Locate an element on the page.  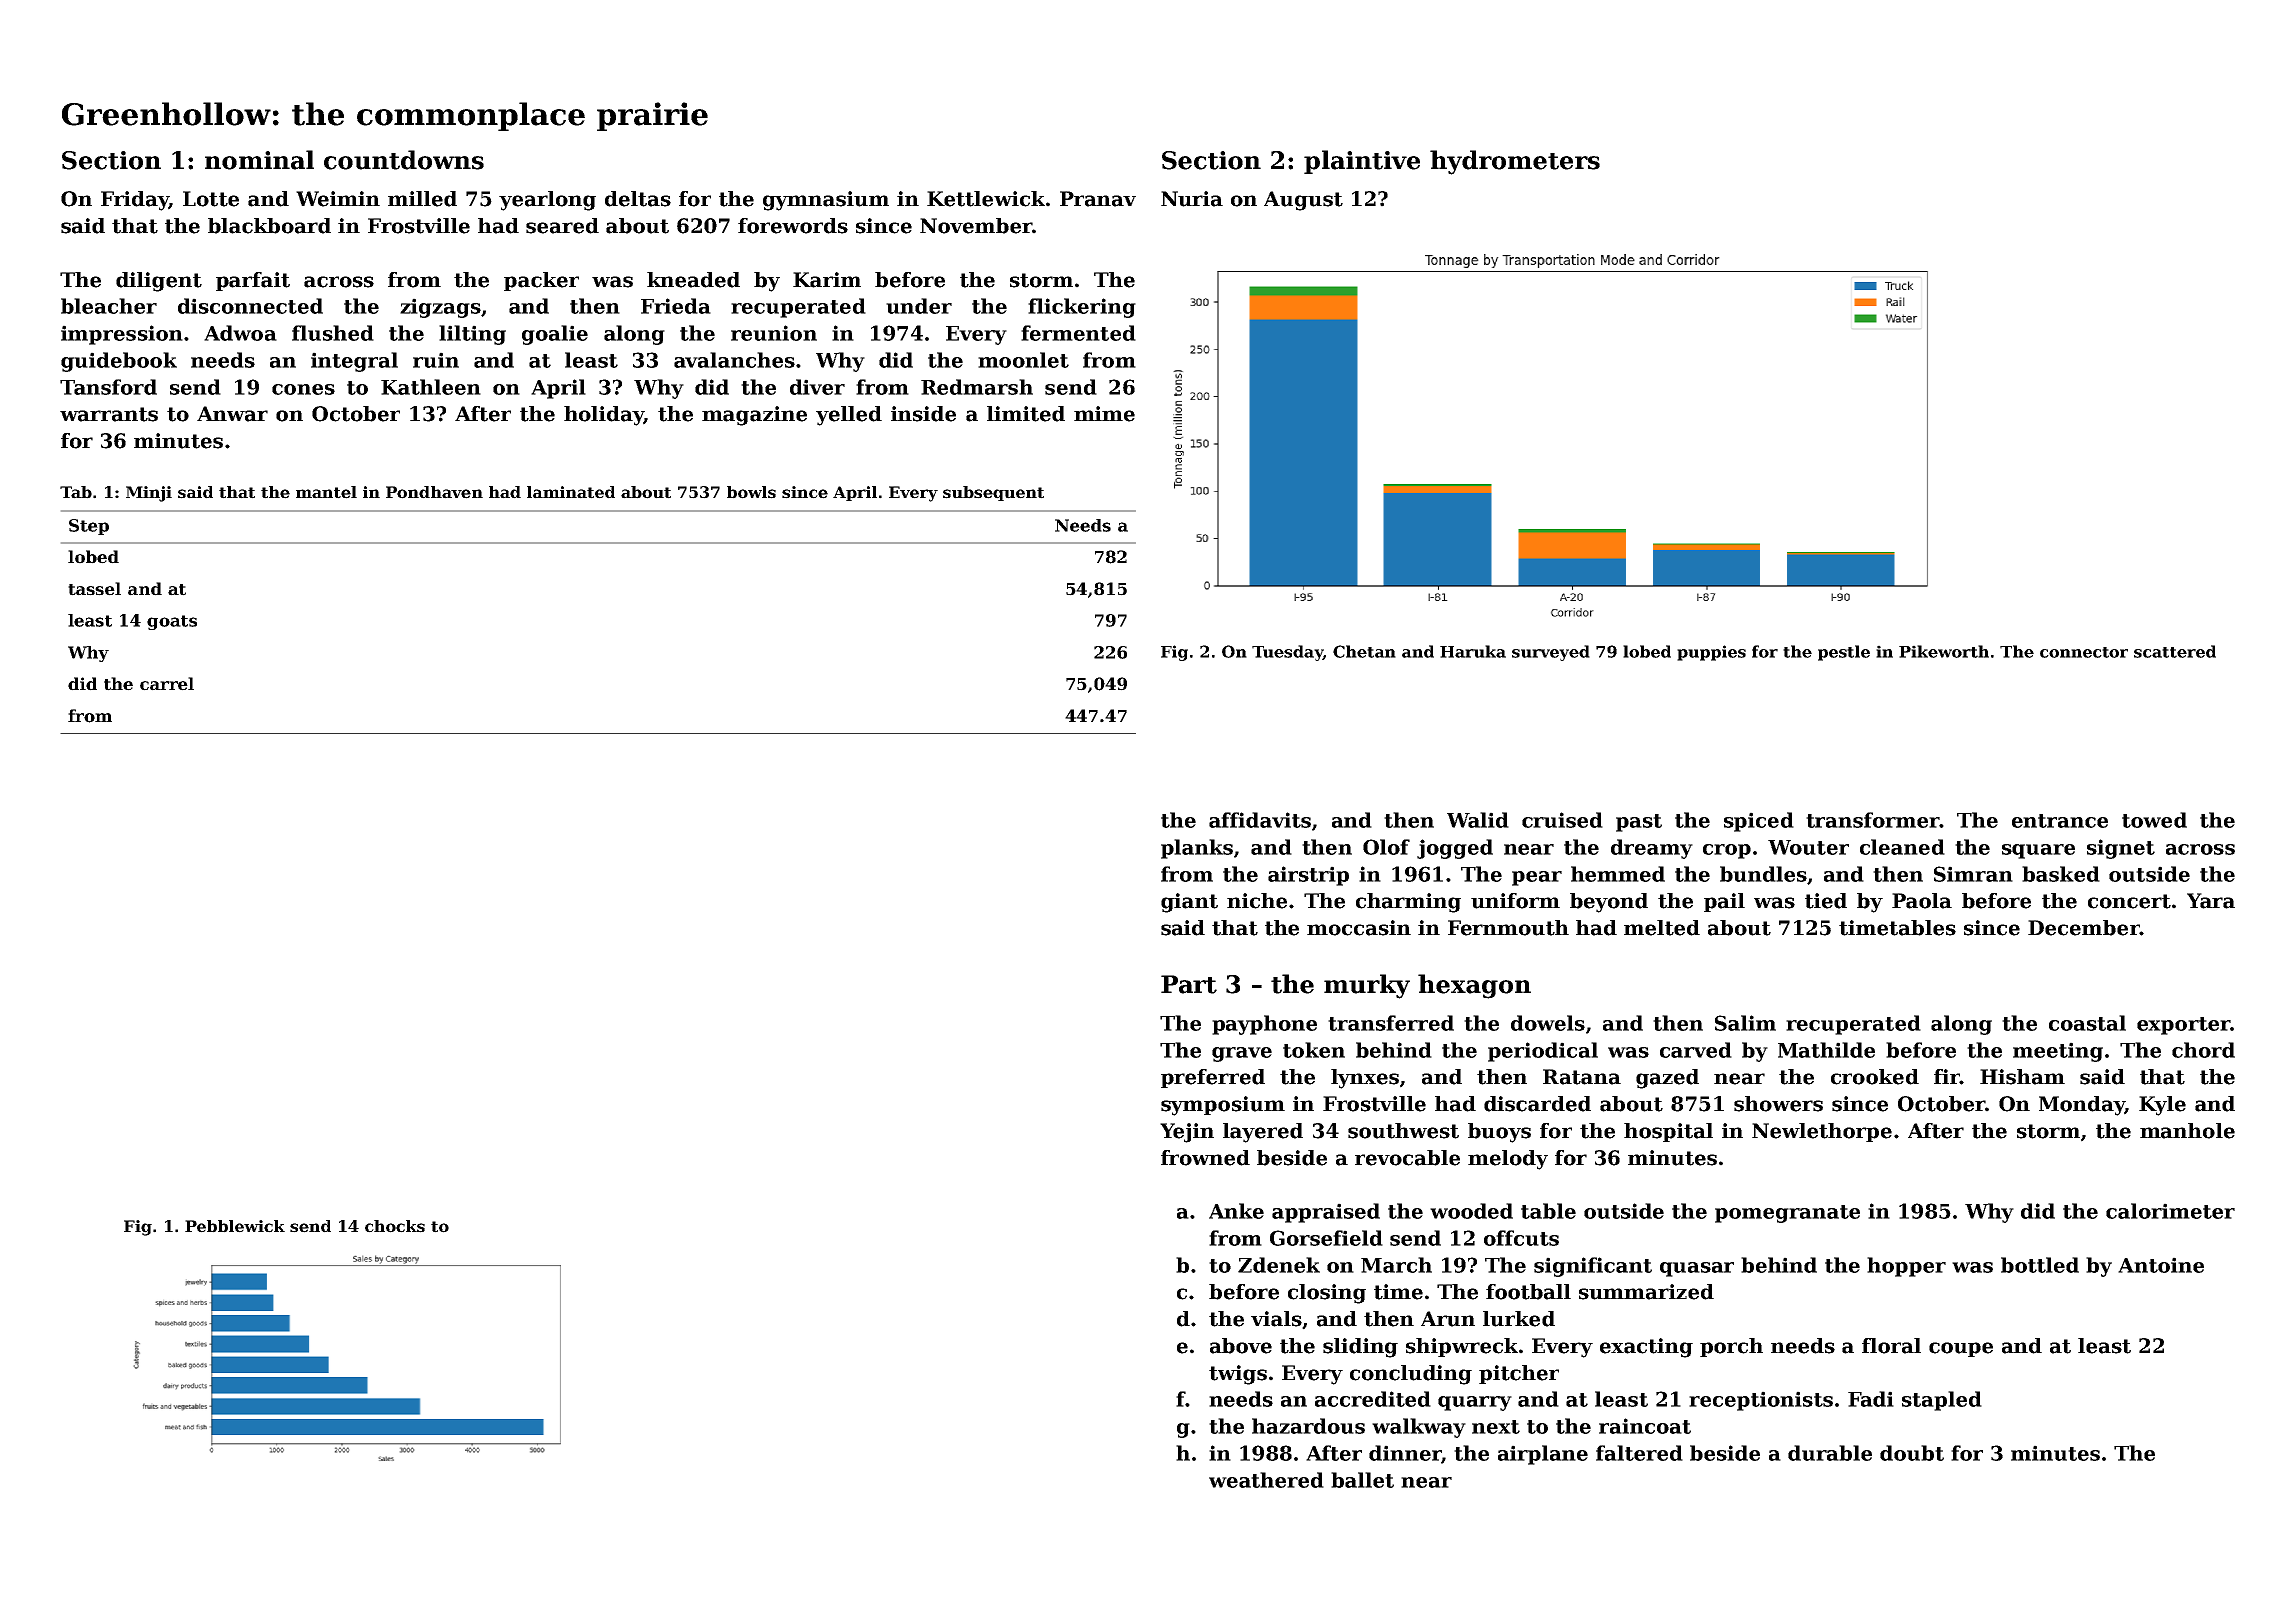
fermented is located at coordinates (1078, 333).
